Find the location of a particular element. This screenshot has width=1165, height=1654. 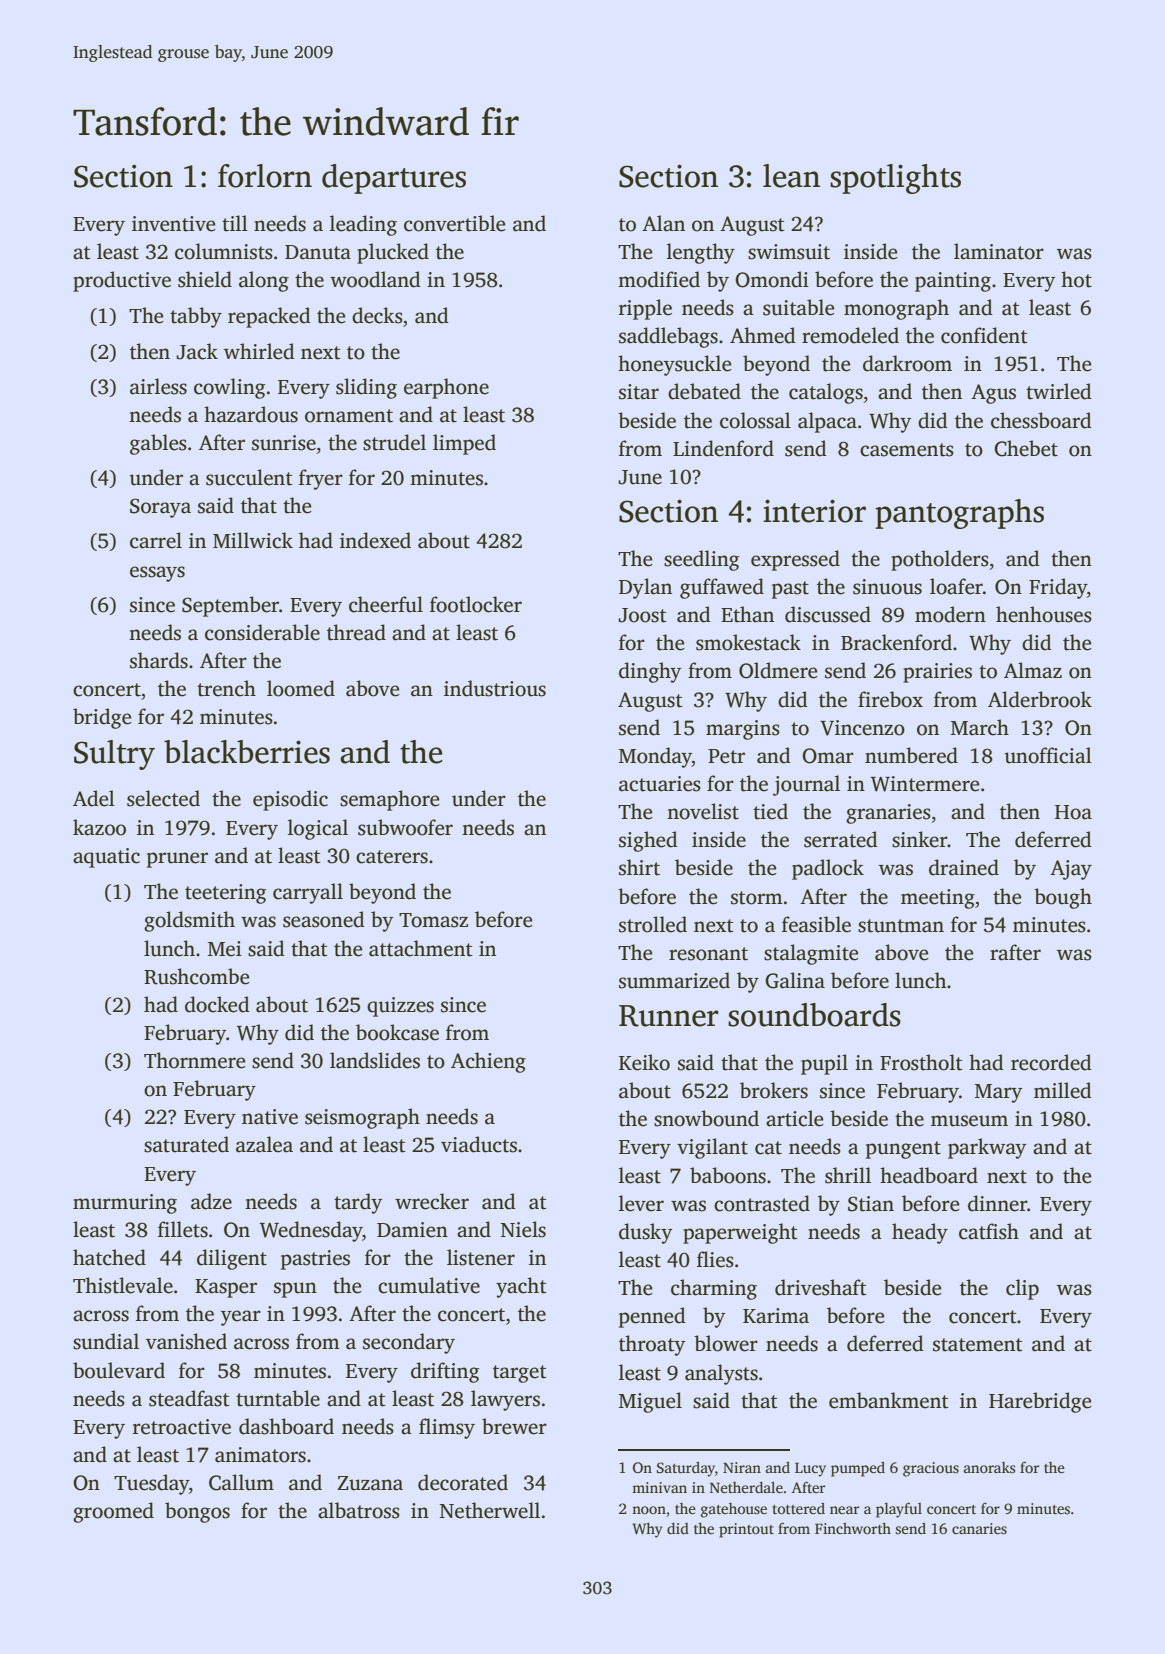

sundial is located at coordinates (106, 1341).
